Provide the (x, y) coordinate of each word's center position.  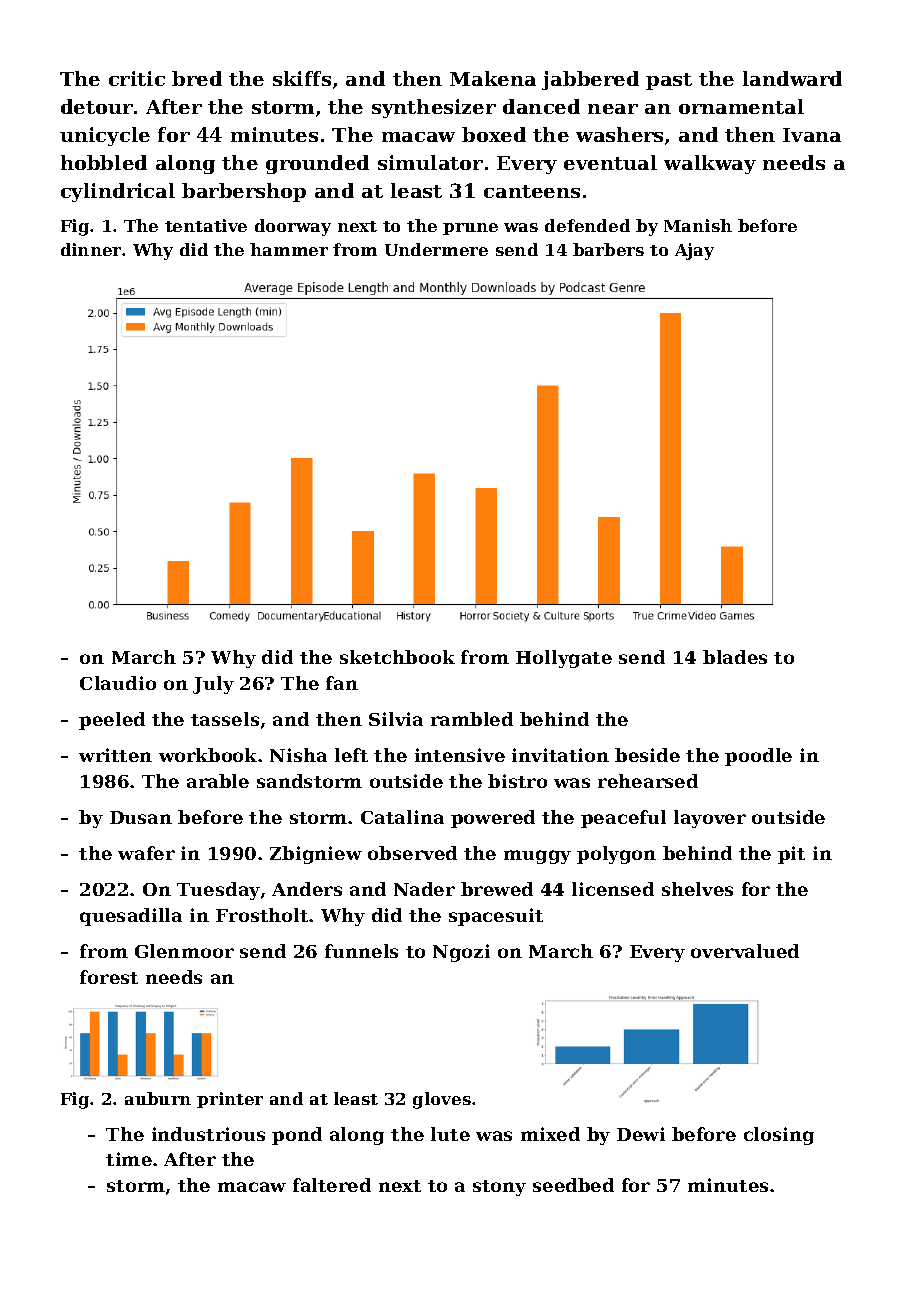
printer (230, 1100)
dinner (91, 249)
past (669, 81)
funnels (361, 951)
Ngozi (461, 953)
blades (735, 657)
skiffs (302, 78)
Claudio (118, 683)
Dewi (641, 1134)
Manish (698, 225)
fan (342, 683)
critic (137, 78)
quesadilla (131, 917)
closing (779, 1136)
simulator (430, 162)
